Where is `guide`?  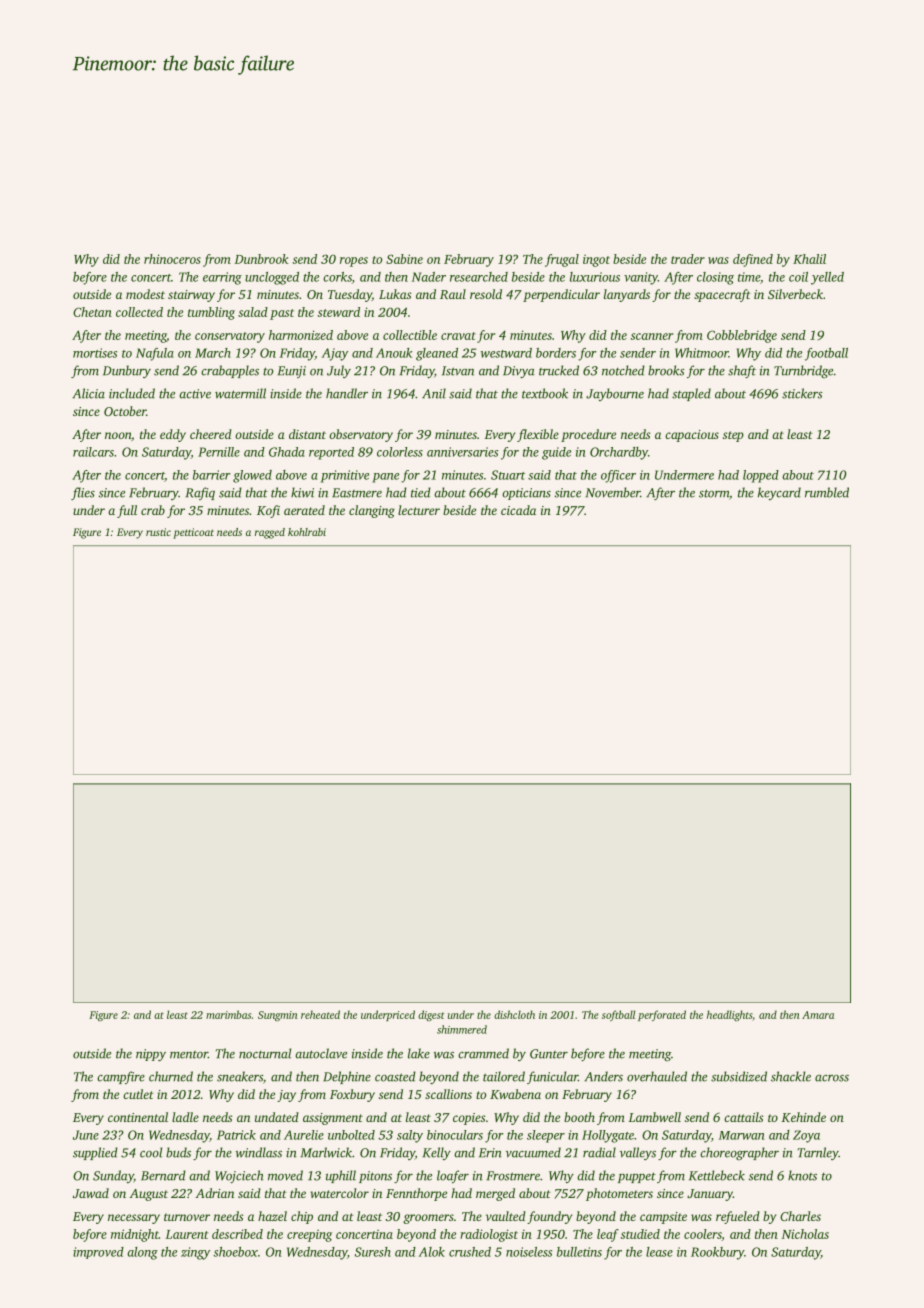
guide is located at coordinates (556, 453).
